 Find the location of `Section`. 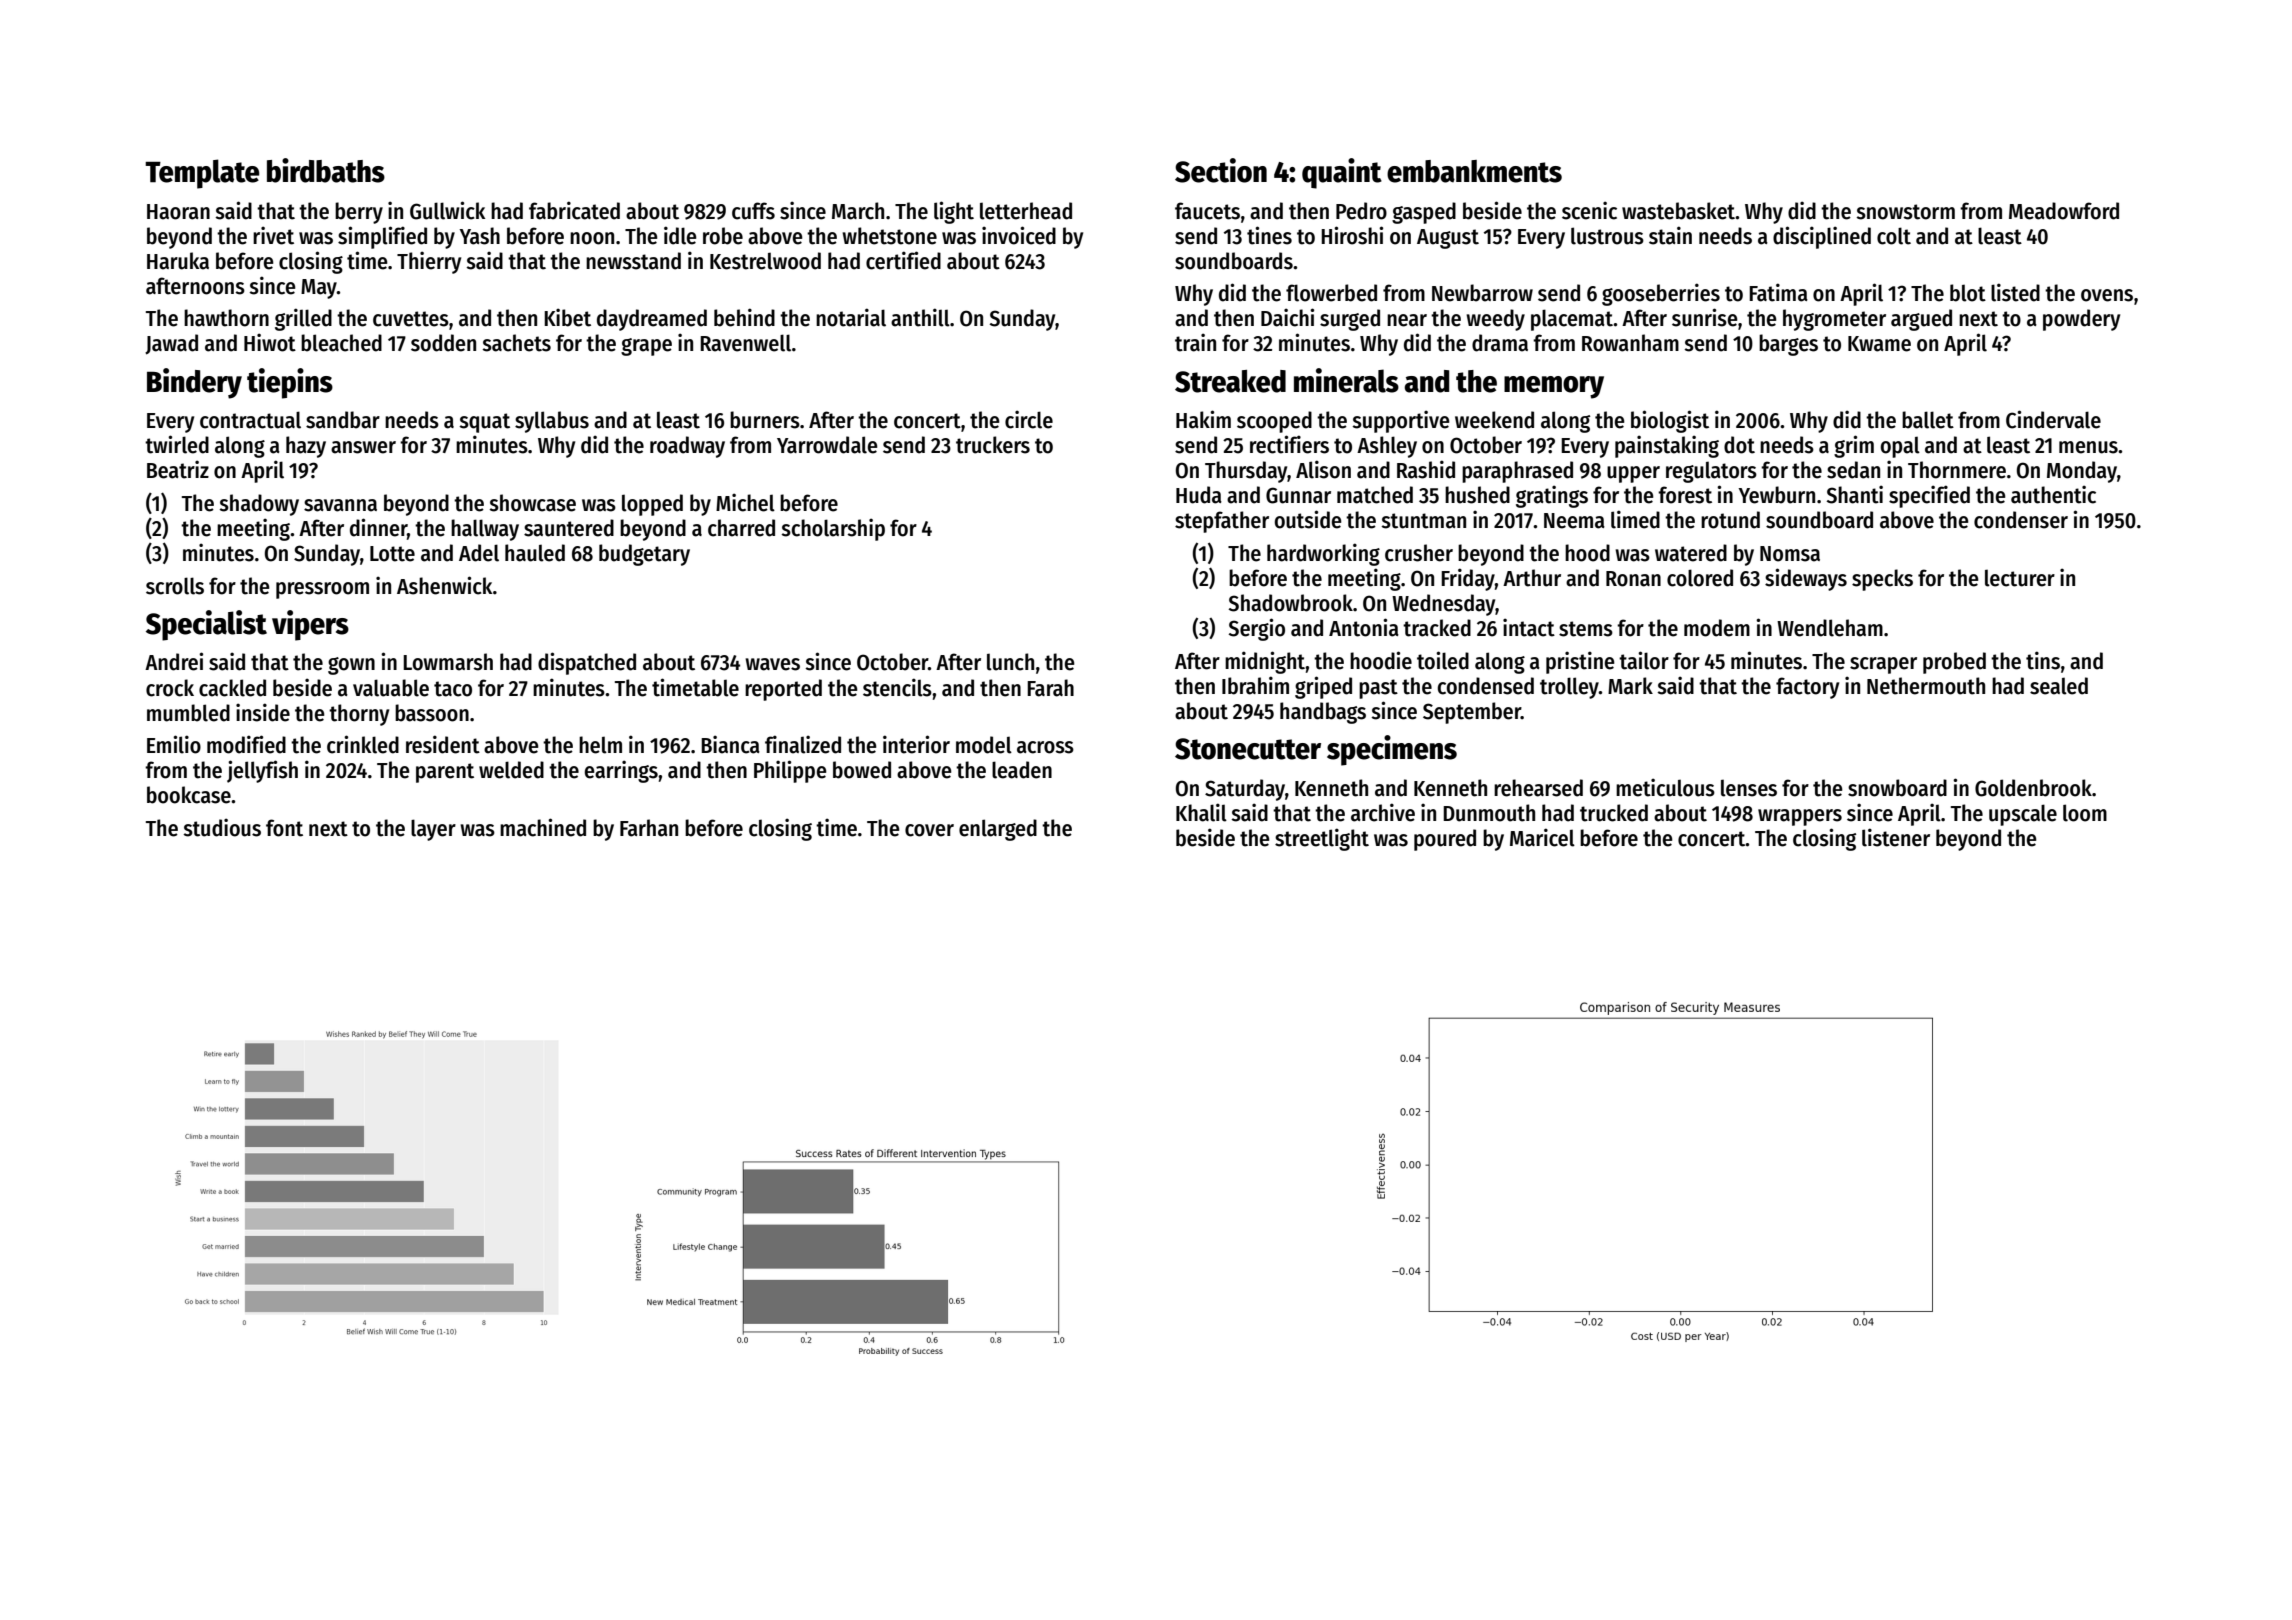

Section is located at coordinates (1221, 170).
